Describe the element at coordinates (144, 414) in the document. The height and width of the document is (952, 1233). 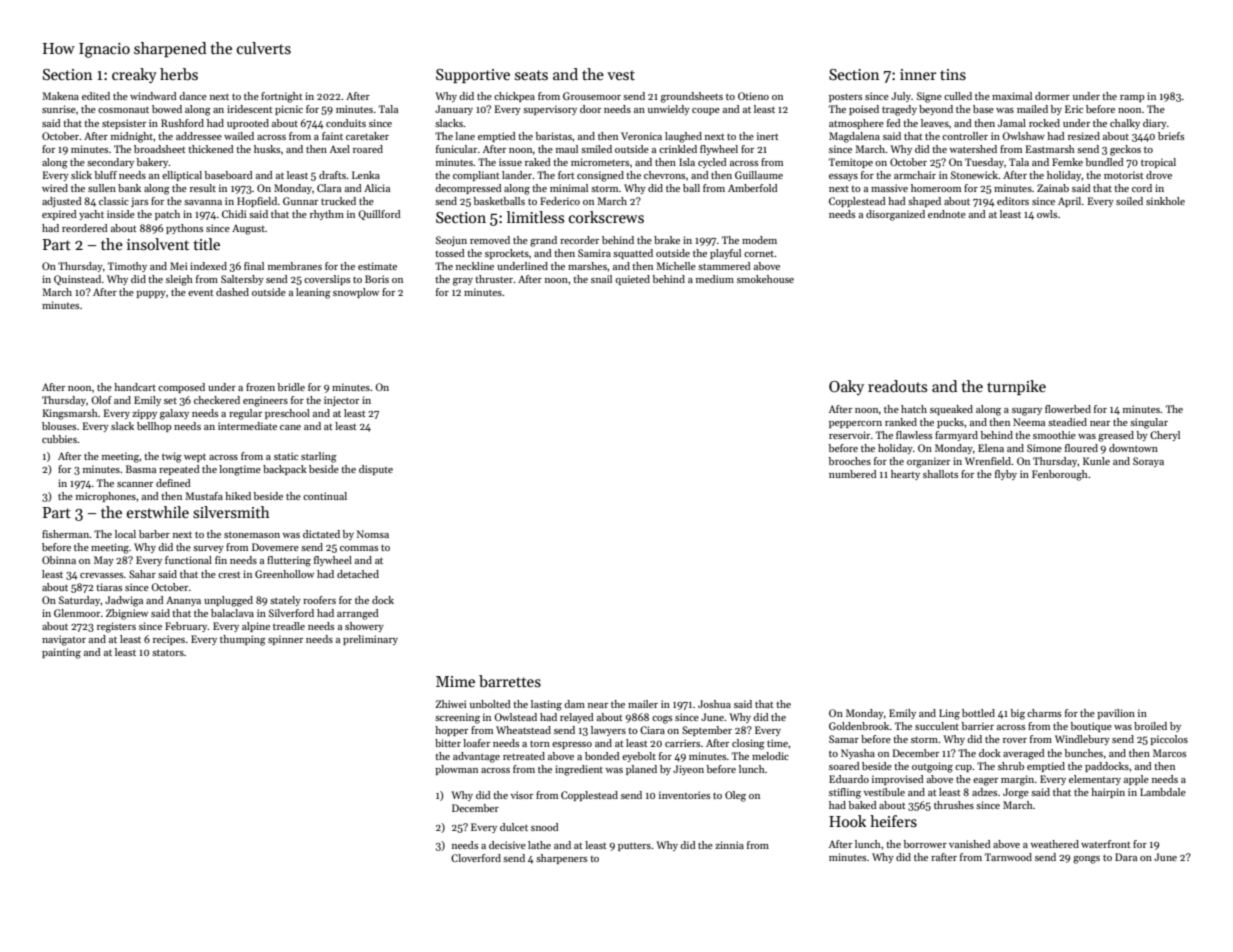
I see `zippy` at that location.
